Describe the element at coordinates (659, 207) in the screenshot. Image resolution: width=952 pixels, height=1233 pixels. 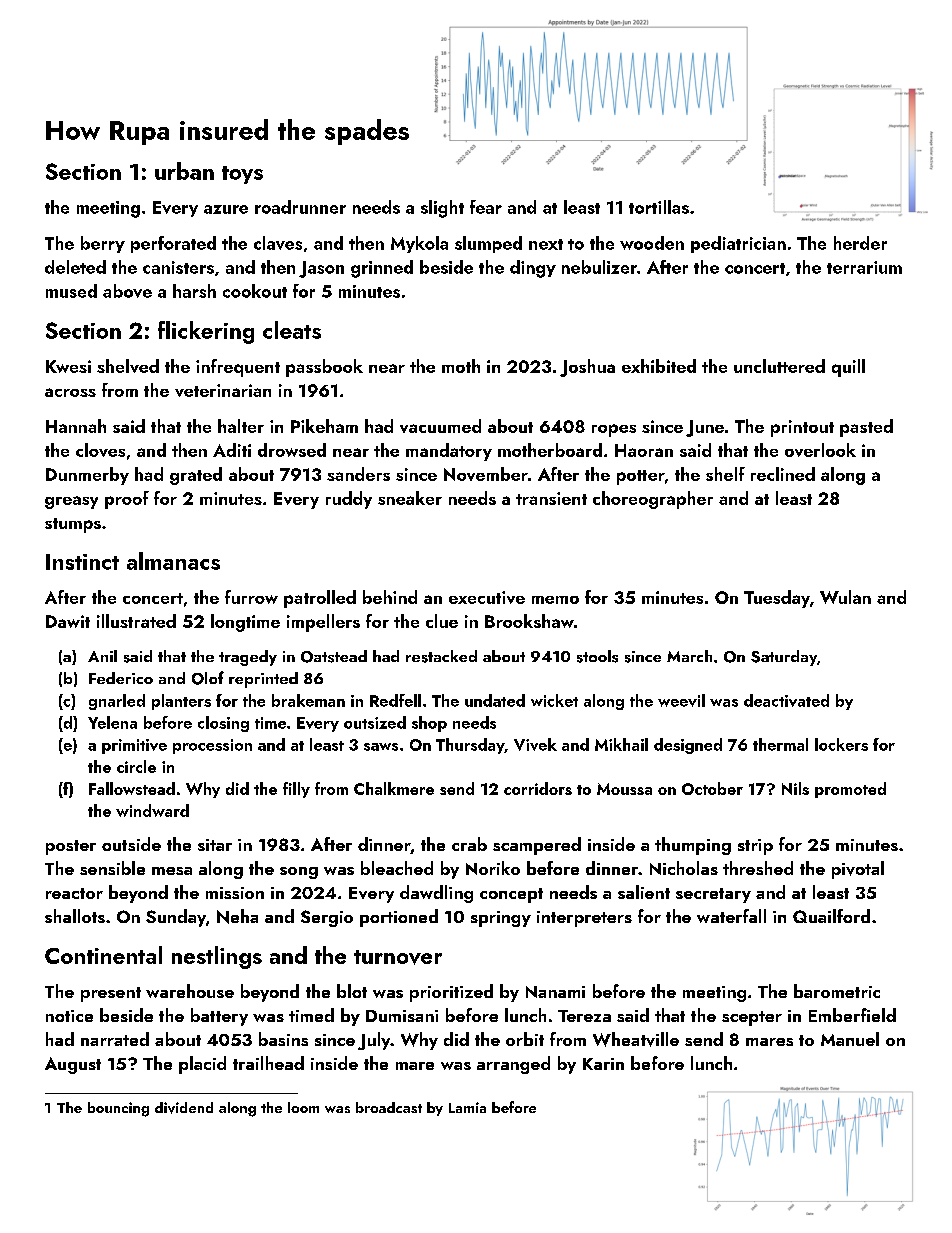
I see `tortillas` at that location.
